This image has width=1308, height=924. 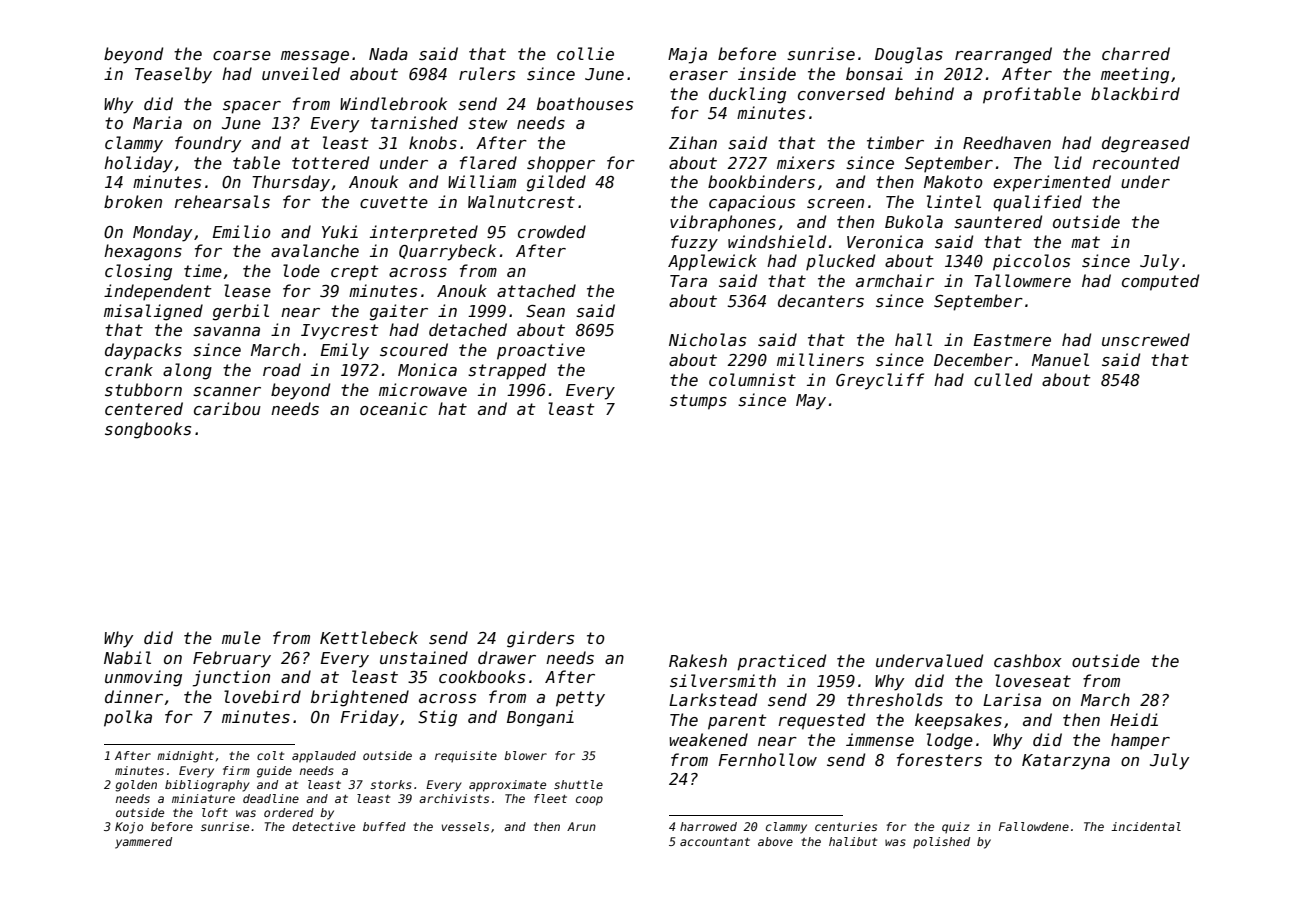 What do you see at coordinates (781, 662) in the image?
I see `practiced` at bounding box center [781, 662].
